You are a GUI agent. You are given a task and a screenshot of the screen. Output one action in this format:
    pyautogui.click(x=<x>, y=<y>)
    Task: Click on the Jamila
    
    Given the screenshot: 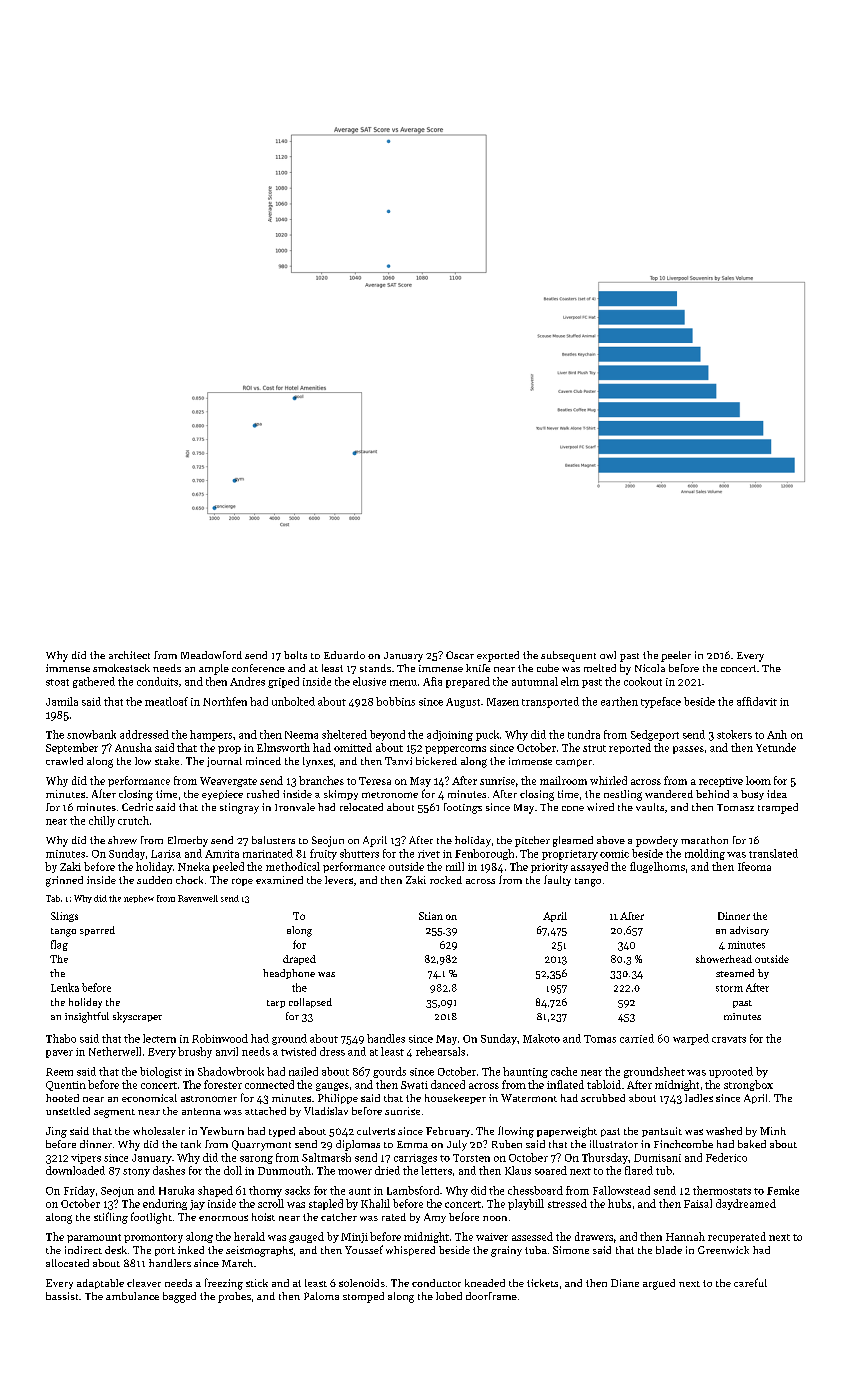 What is the action you would take?
    pyautogui.click(x=62, y=701)
